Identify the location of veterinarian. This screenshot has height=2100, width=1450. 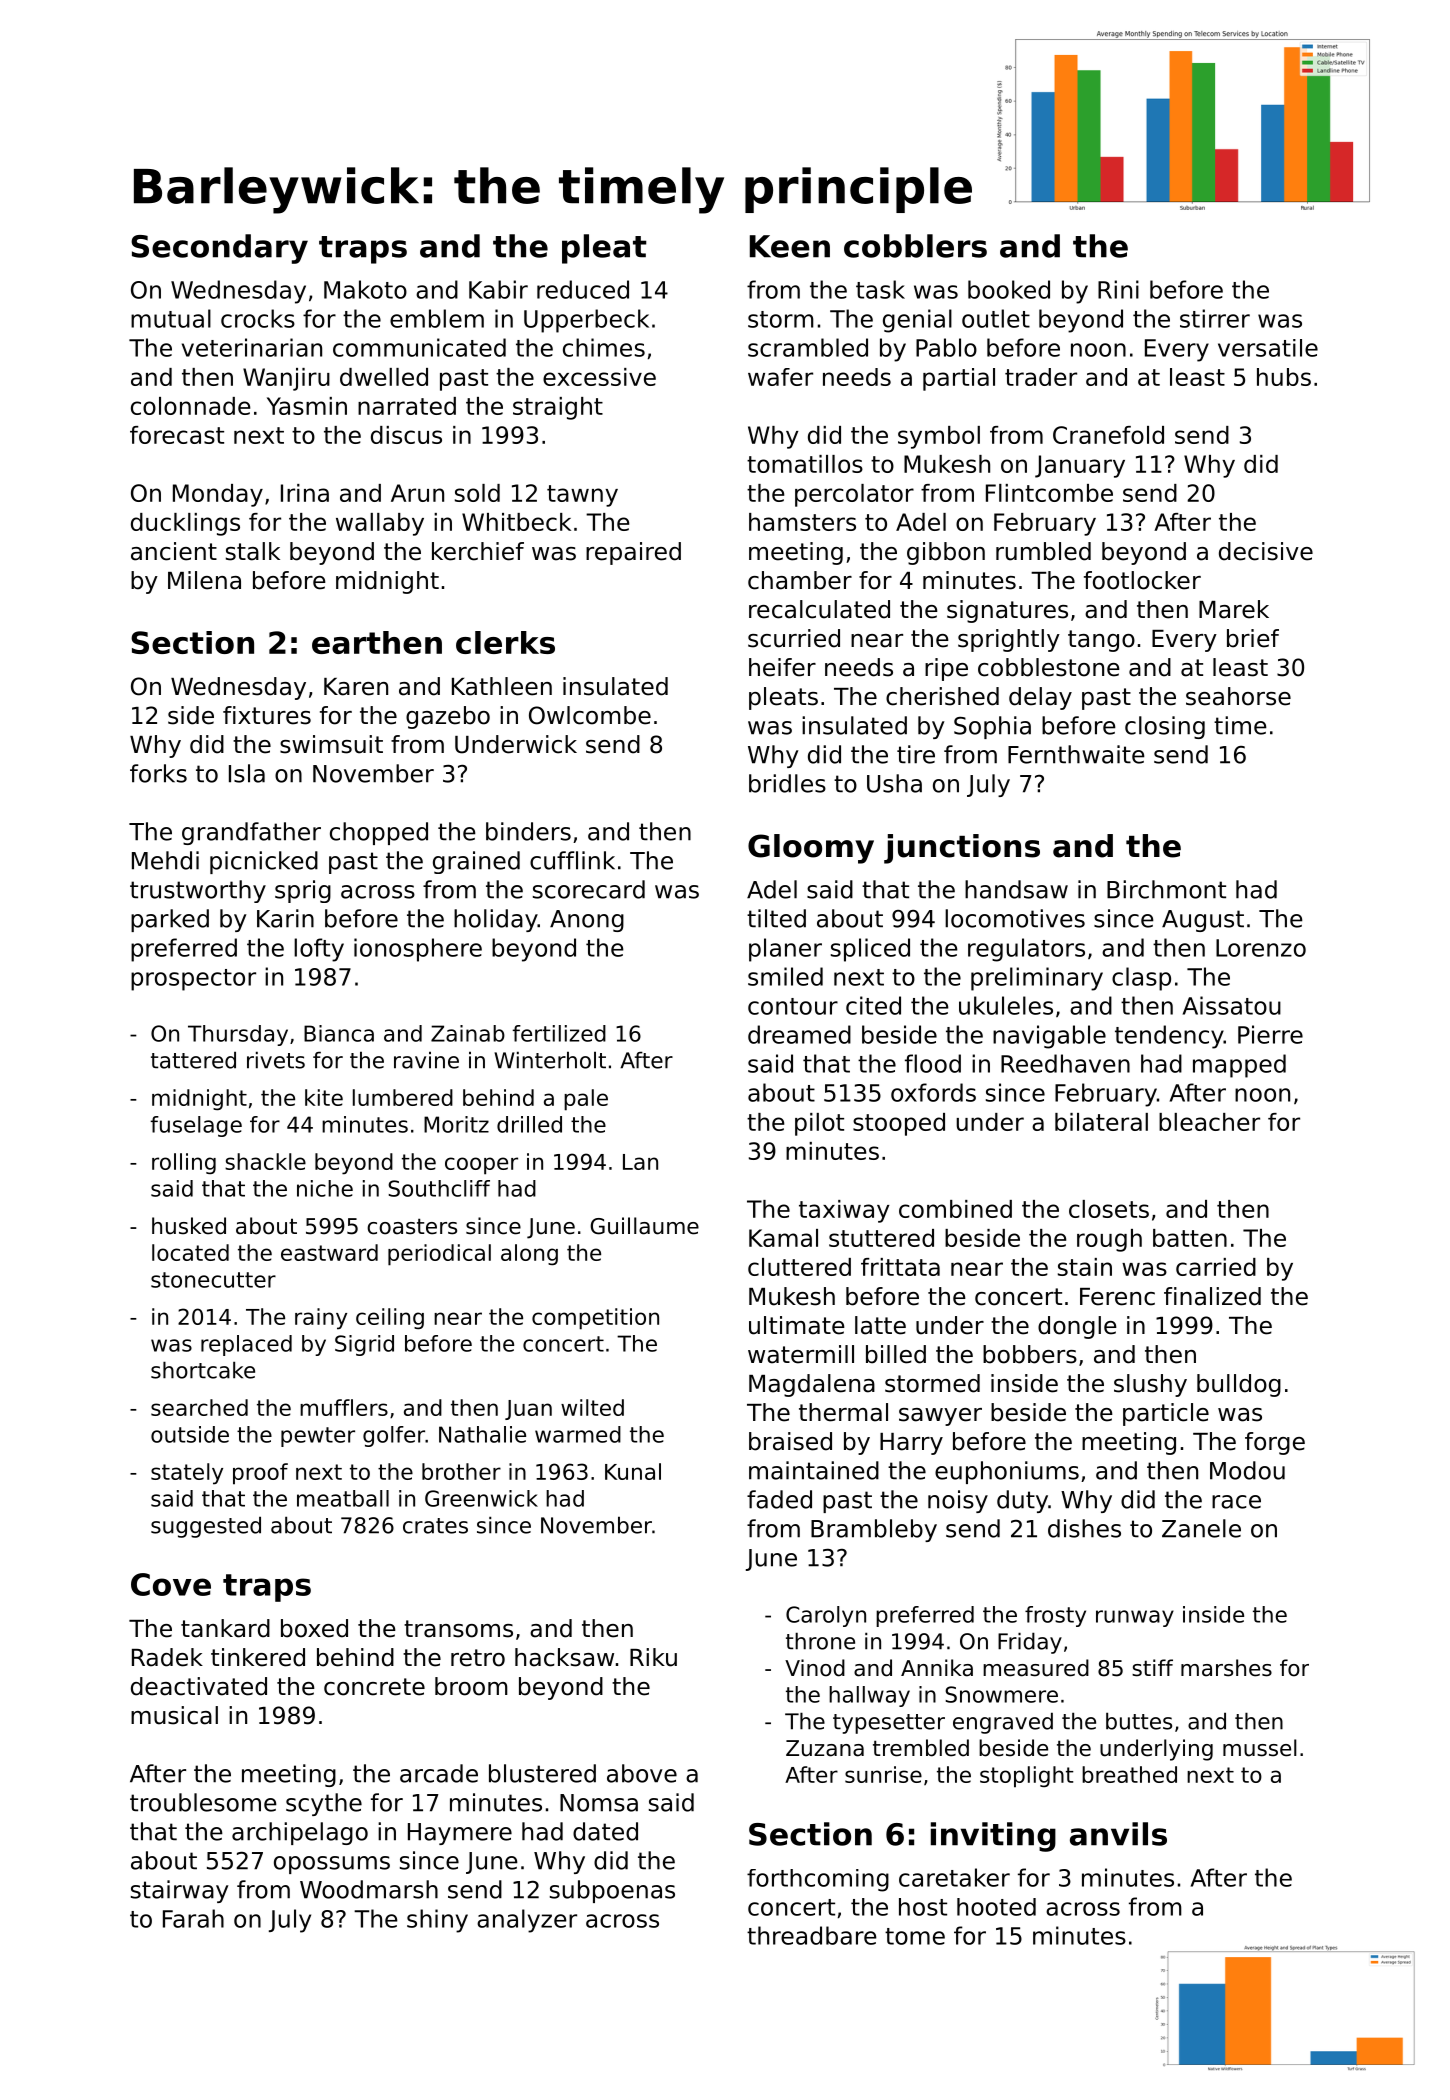
(252, 347).
